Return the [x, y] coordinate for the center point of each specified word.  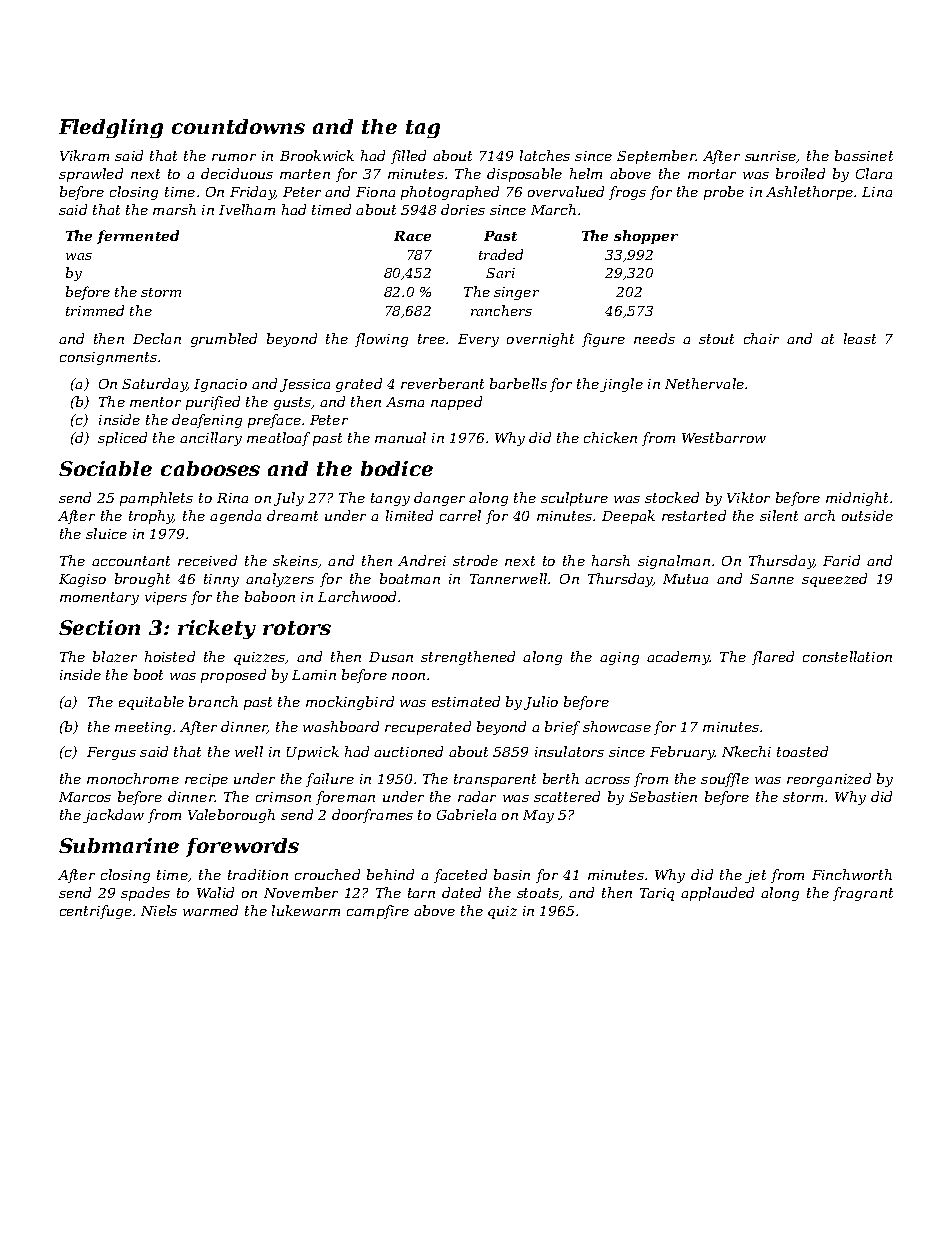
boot [148, 674]
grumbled [224, 340]
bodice [397, 468]
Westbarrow [724, 437]
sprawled [91, 175]
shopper [646, 237]
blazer [115, 656]
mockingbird [350, 703]
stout [716, 339]
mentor [155, 402]
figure [603, 340]
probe [724, 193]
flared [773, 658]
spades [145, 894]
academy [678, 658]
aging [619, 658]
